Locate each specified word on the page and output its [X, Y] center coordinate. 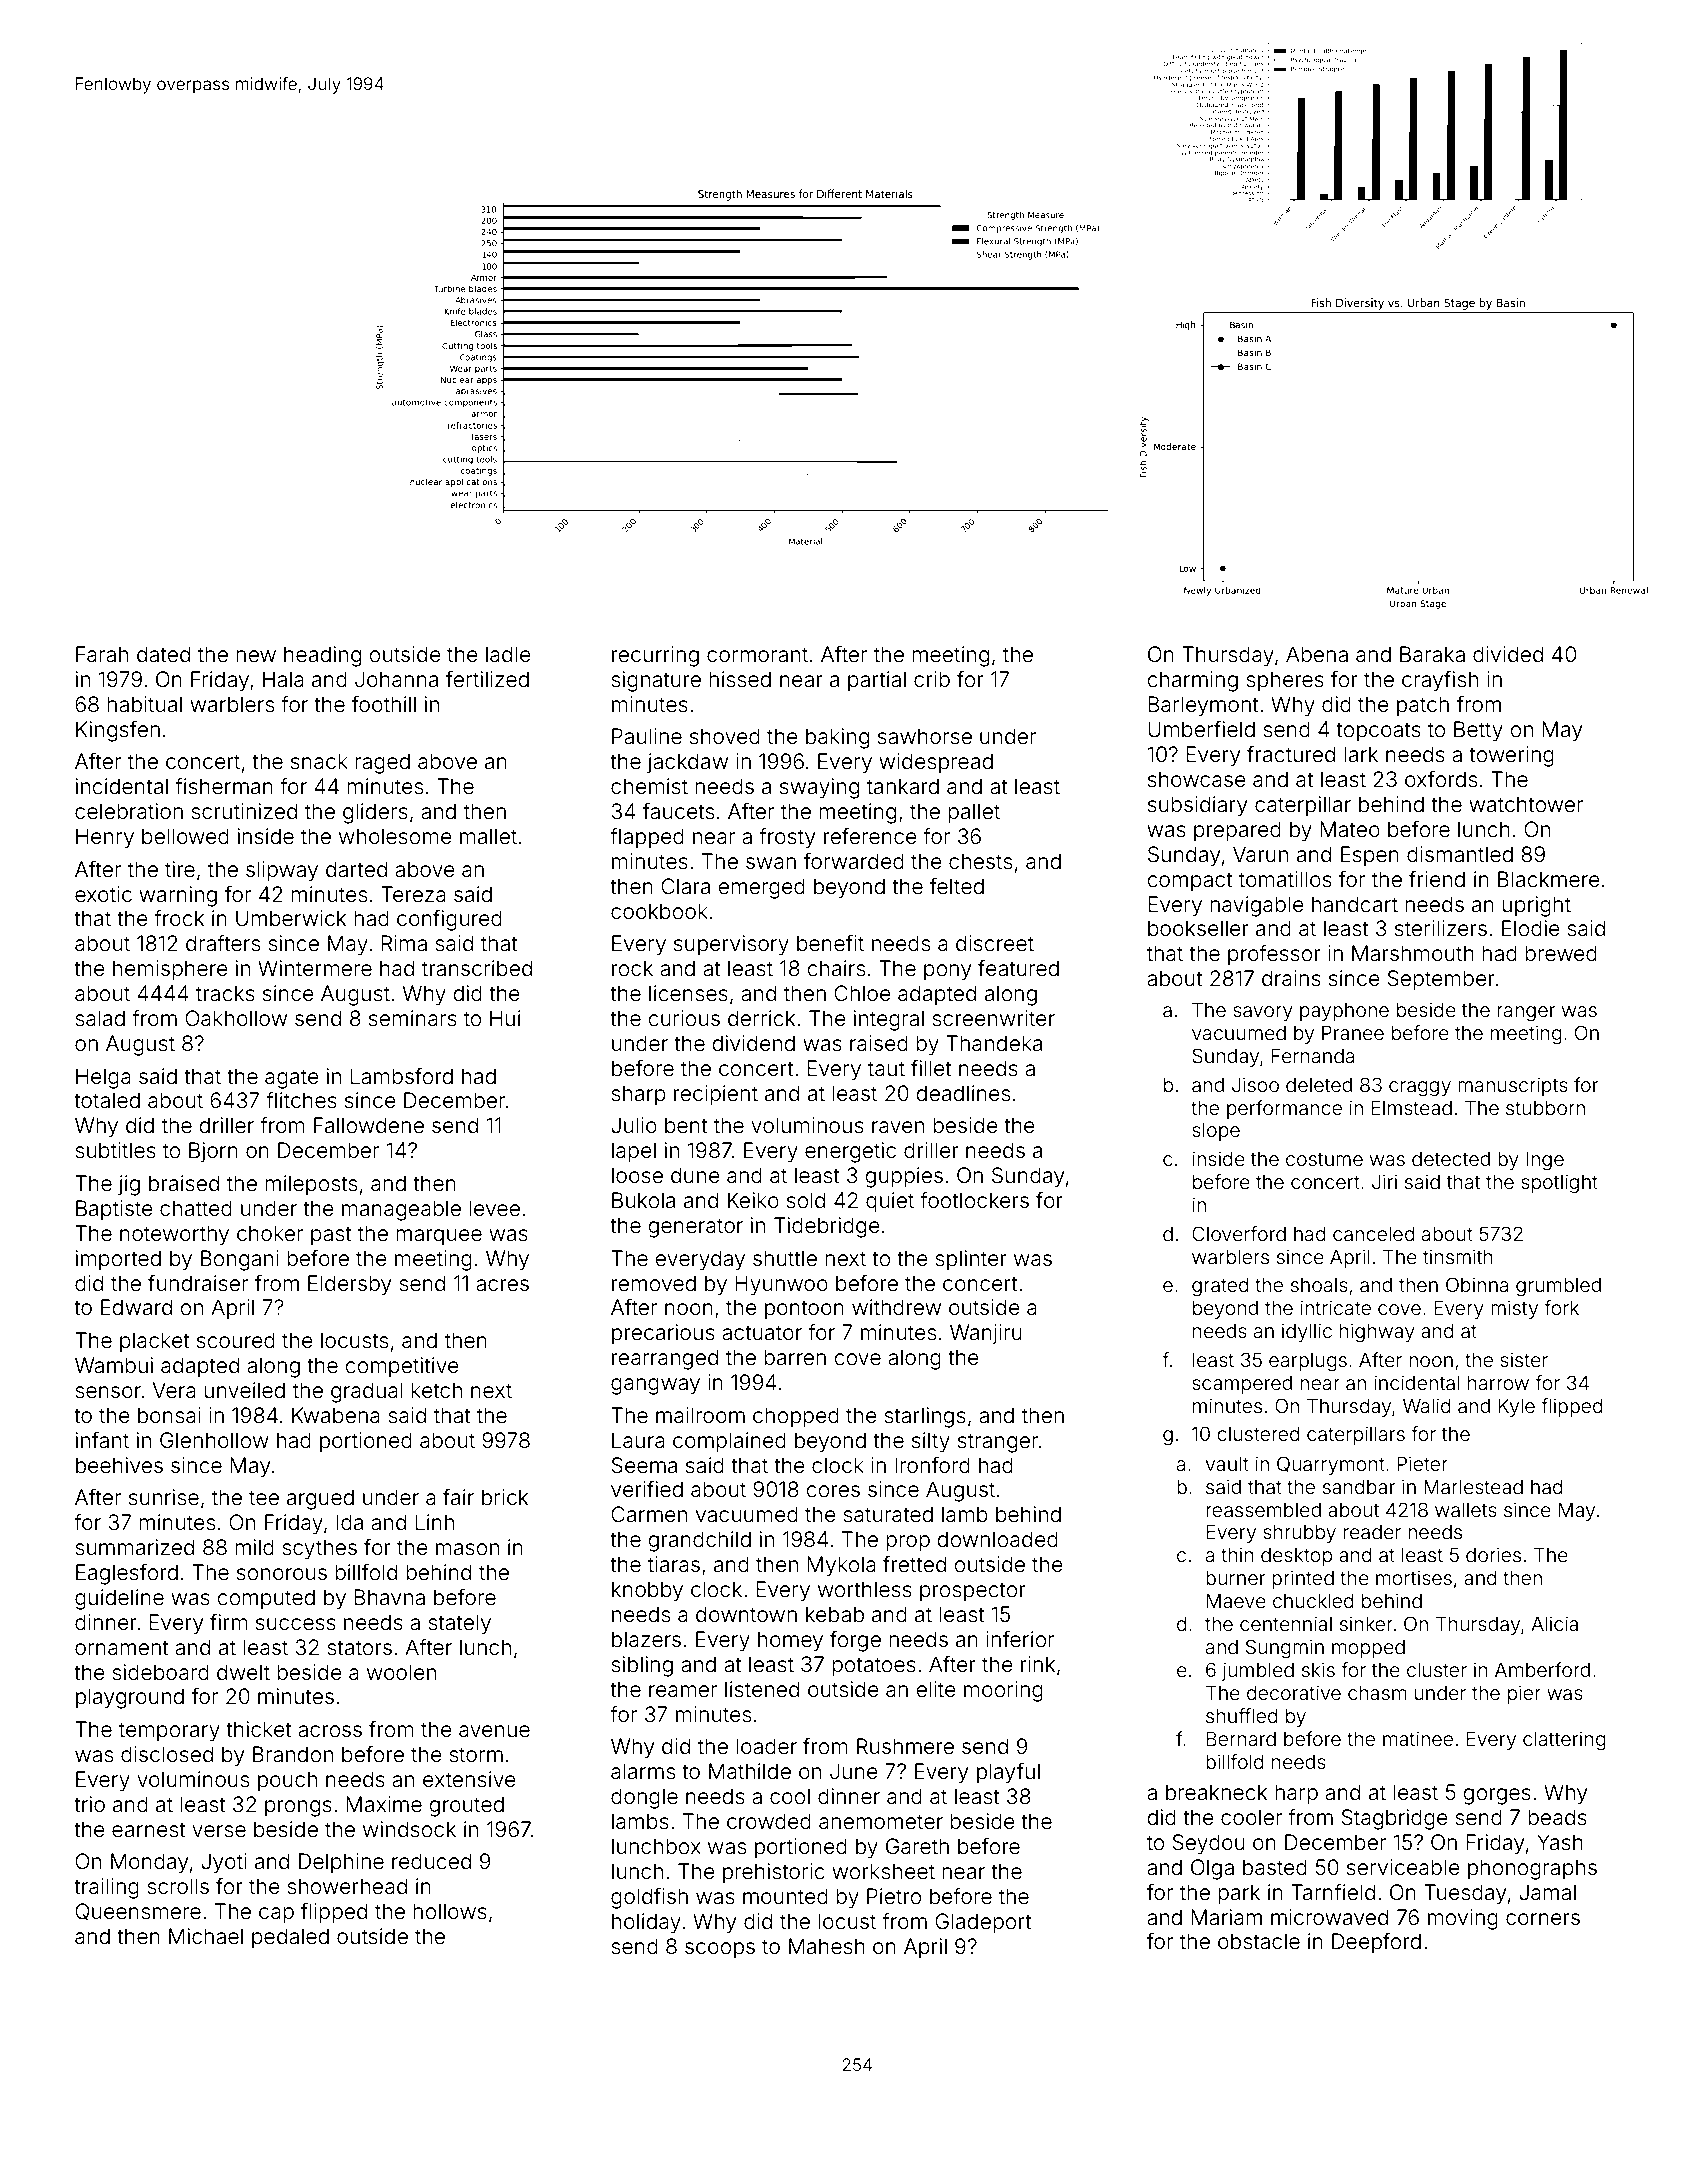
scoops [720, 1950]
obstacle [1259, 1941]
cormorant [757, 655]
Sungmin [1285, 1648]
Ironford [932, 1465]
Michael [206, 1936]
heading [322, 656]
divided [1508, 654]
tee [264, 1497]
